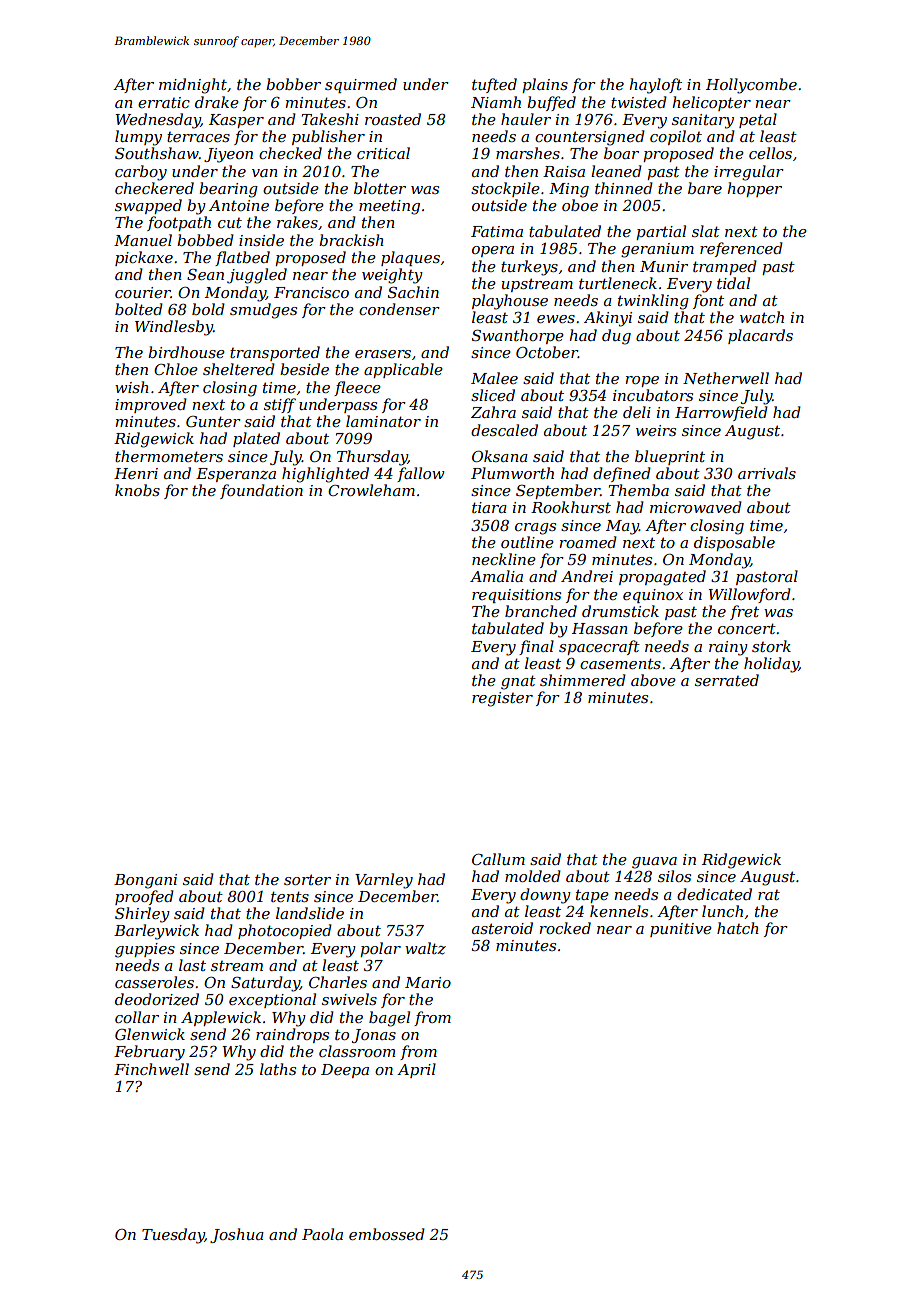  What do you see at coordinates (278, 1069) in the page?
I see `laths` at bounding box center [278, 1069].
